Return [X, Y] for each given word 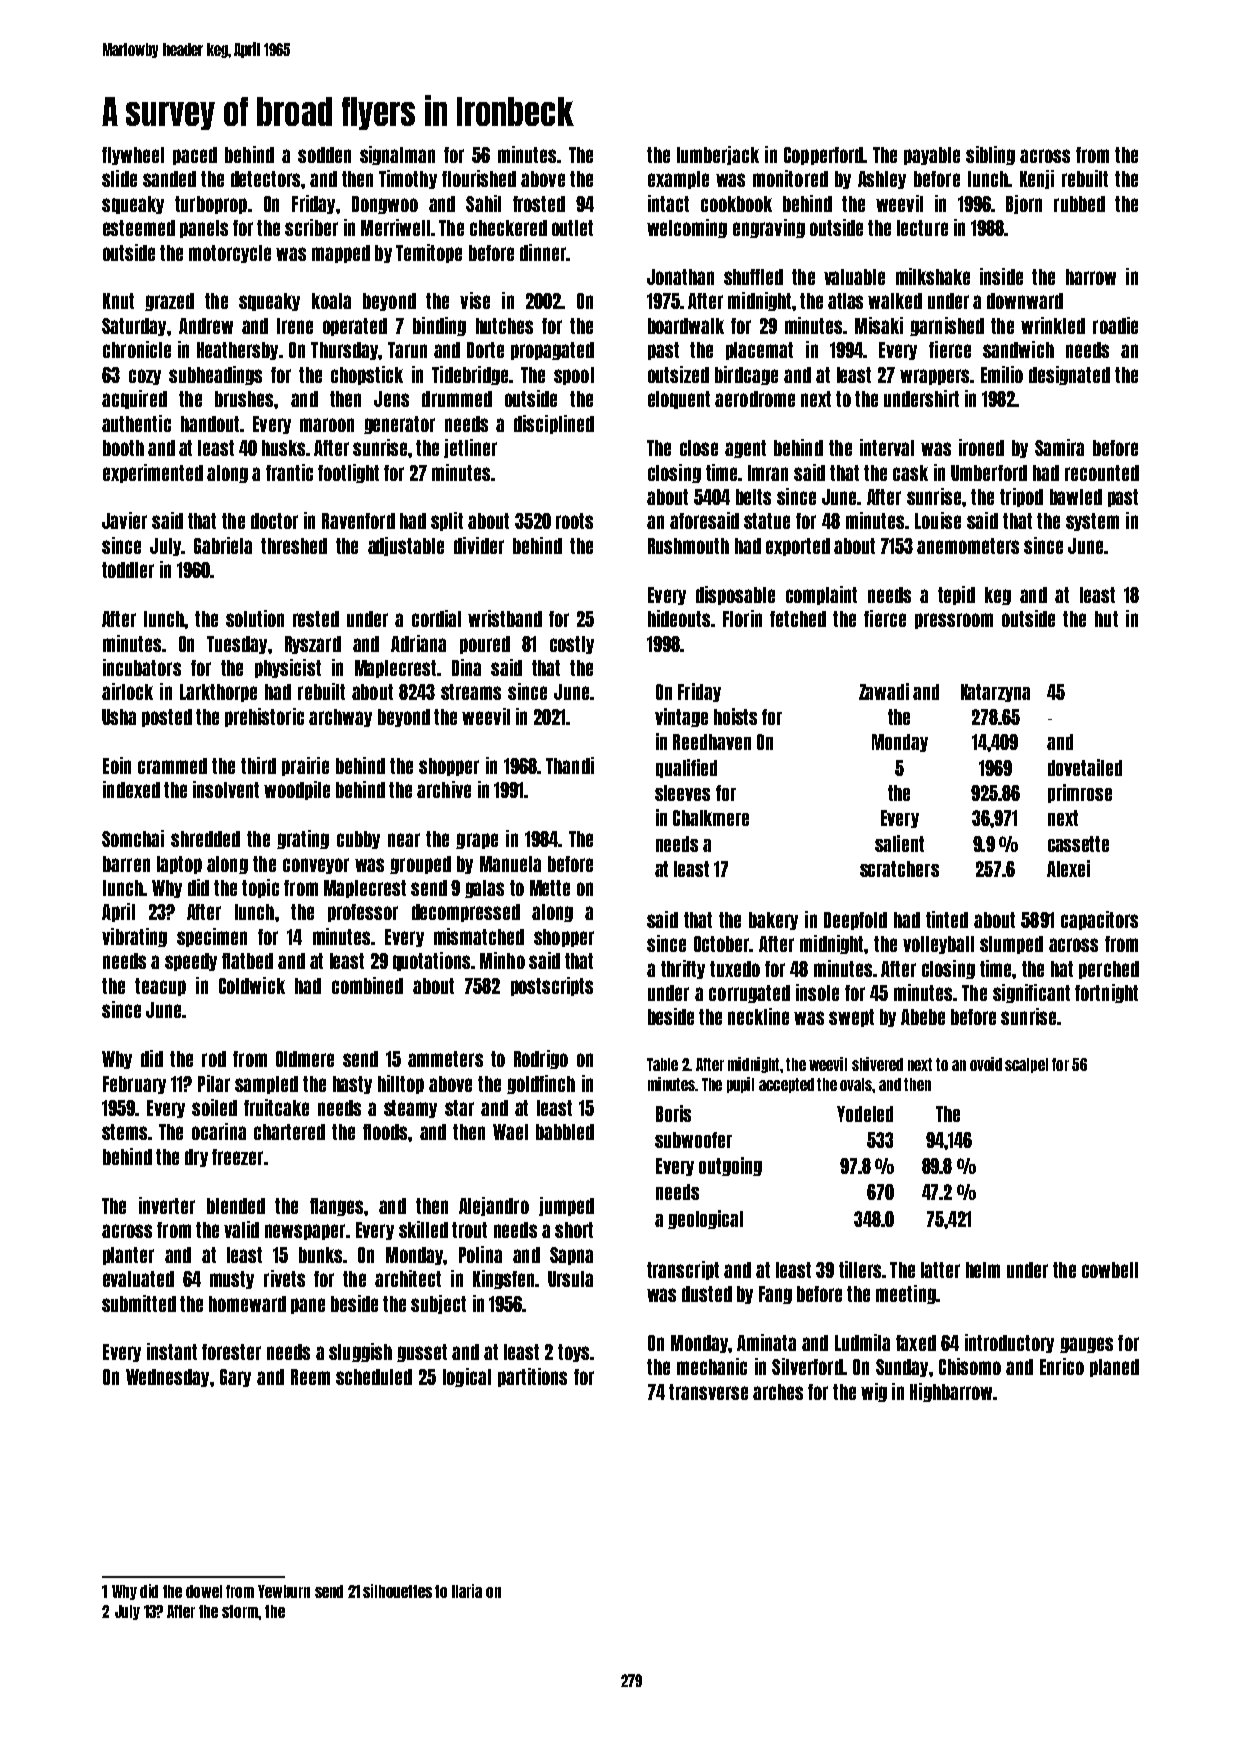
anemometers [968, 546]
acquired [134, 399]
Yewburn [284, 1591]
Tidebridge [470, 375]
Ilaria [467, 1591]
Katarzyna [995, 693]
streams [471, 692]
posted [167, 718]
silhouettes [397, 1591]
